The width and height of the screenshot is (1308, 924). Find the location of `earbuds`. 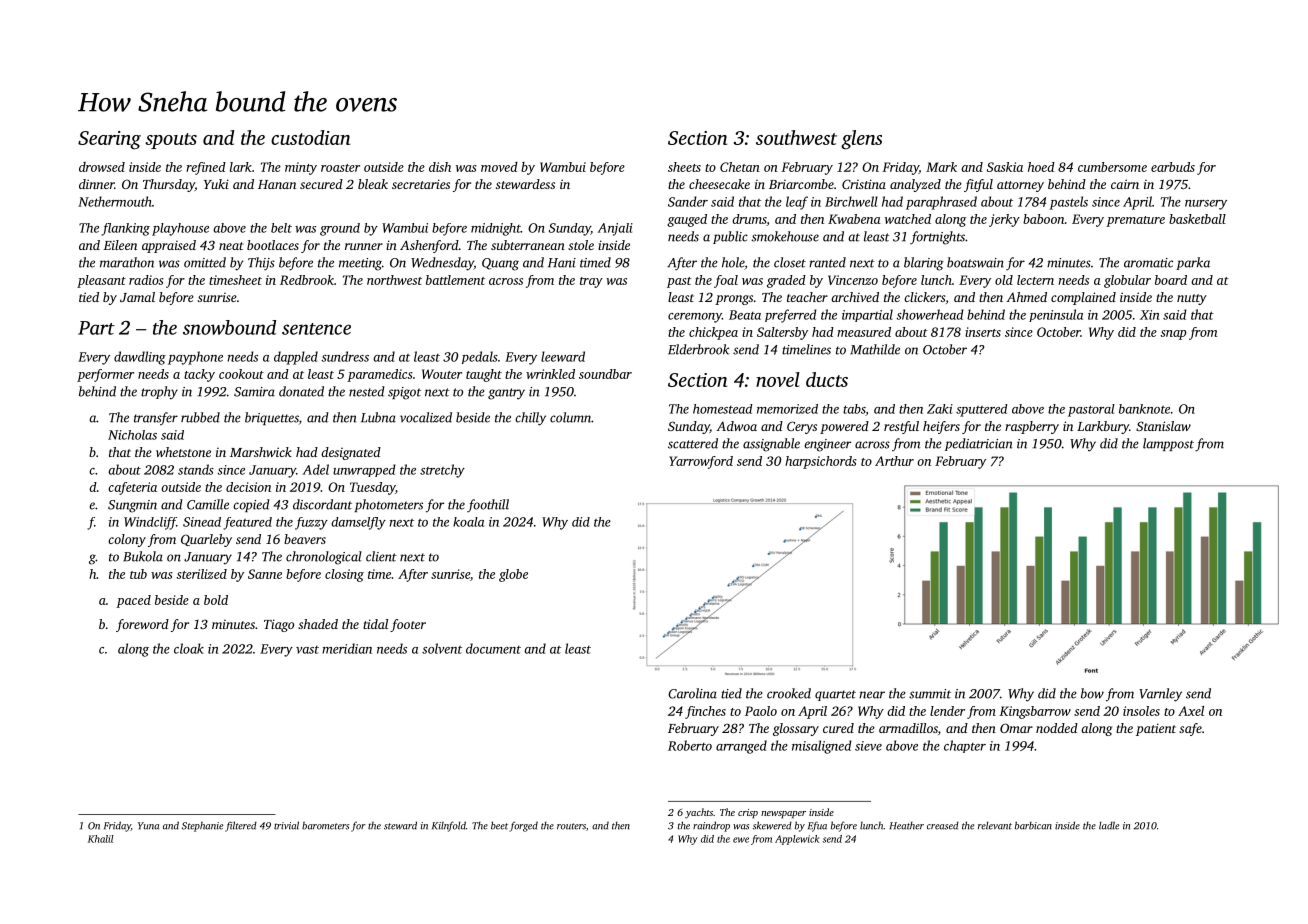

earbuds is located at coordinates (1173, 167).
